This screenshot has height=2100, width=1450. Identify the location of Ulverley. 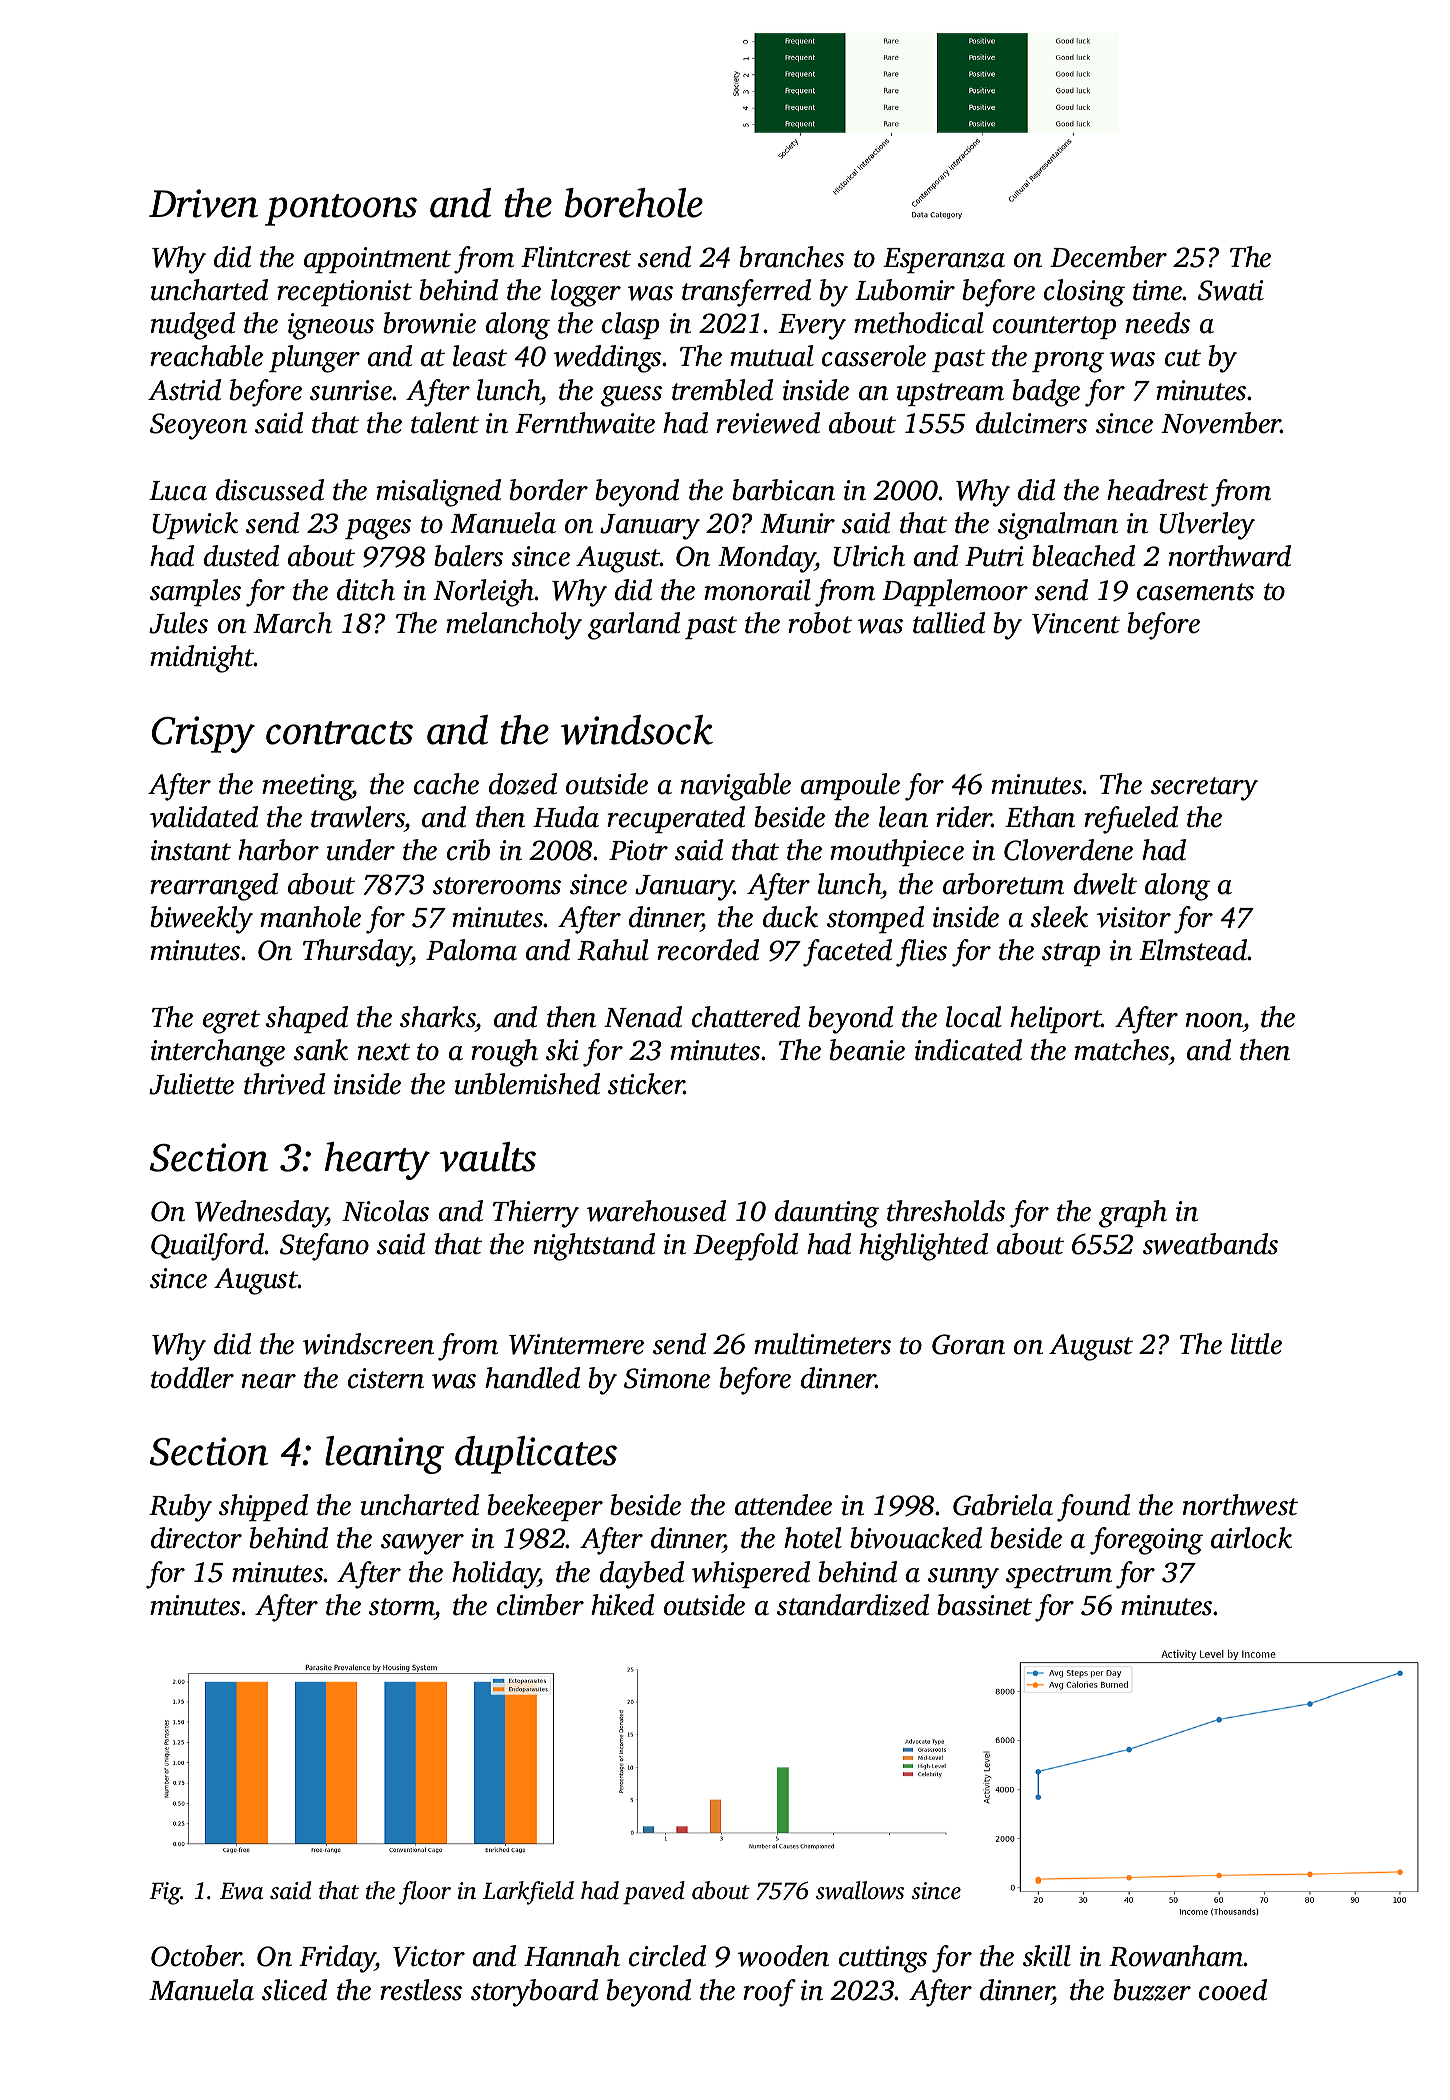
(1207, 526).
